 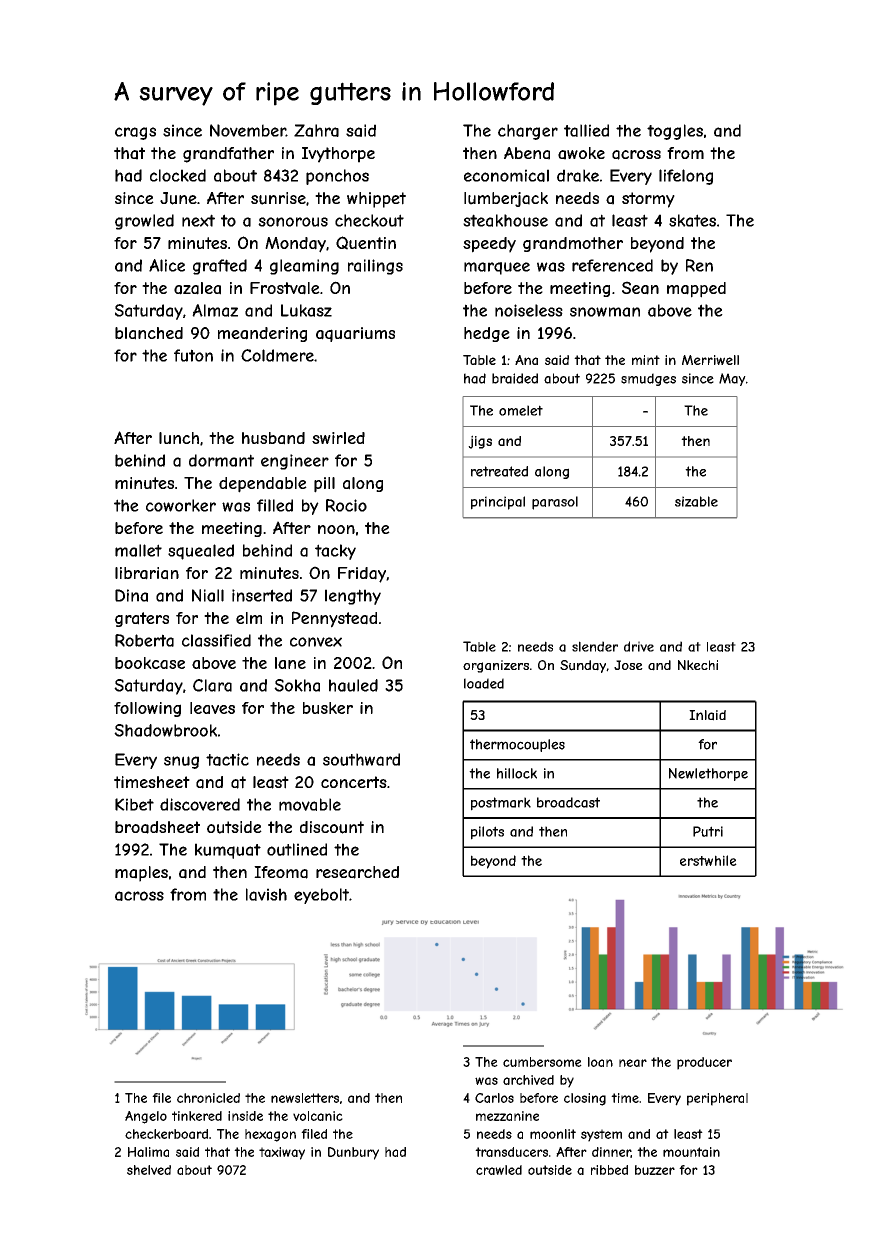 What do you see at coordinates (675, 132) in the screenshot?
I see `toggles` at bounding box center [675, 132].
